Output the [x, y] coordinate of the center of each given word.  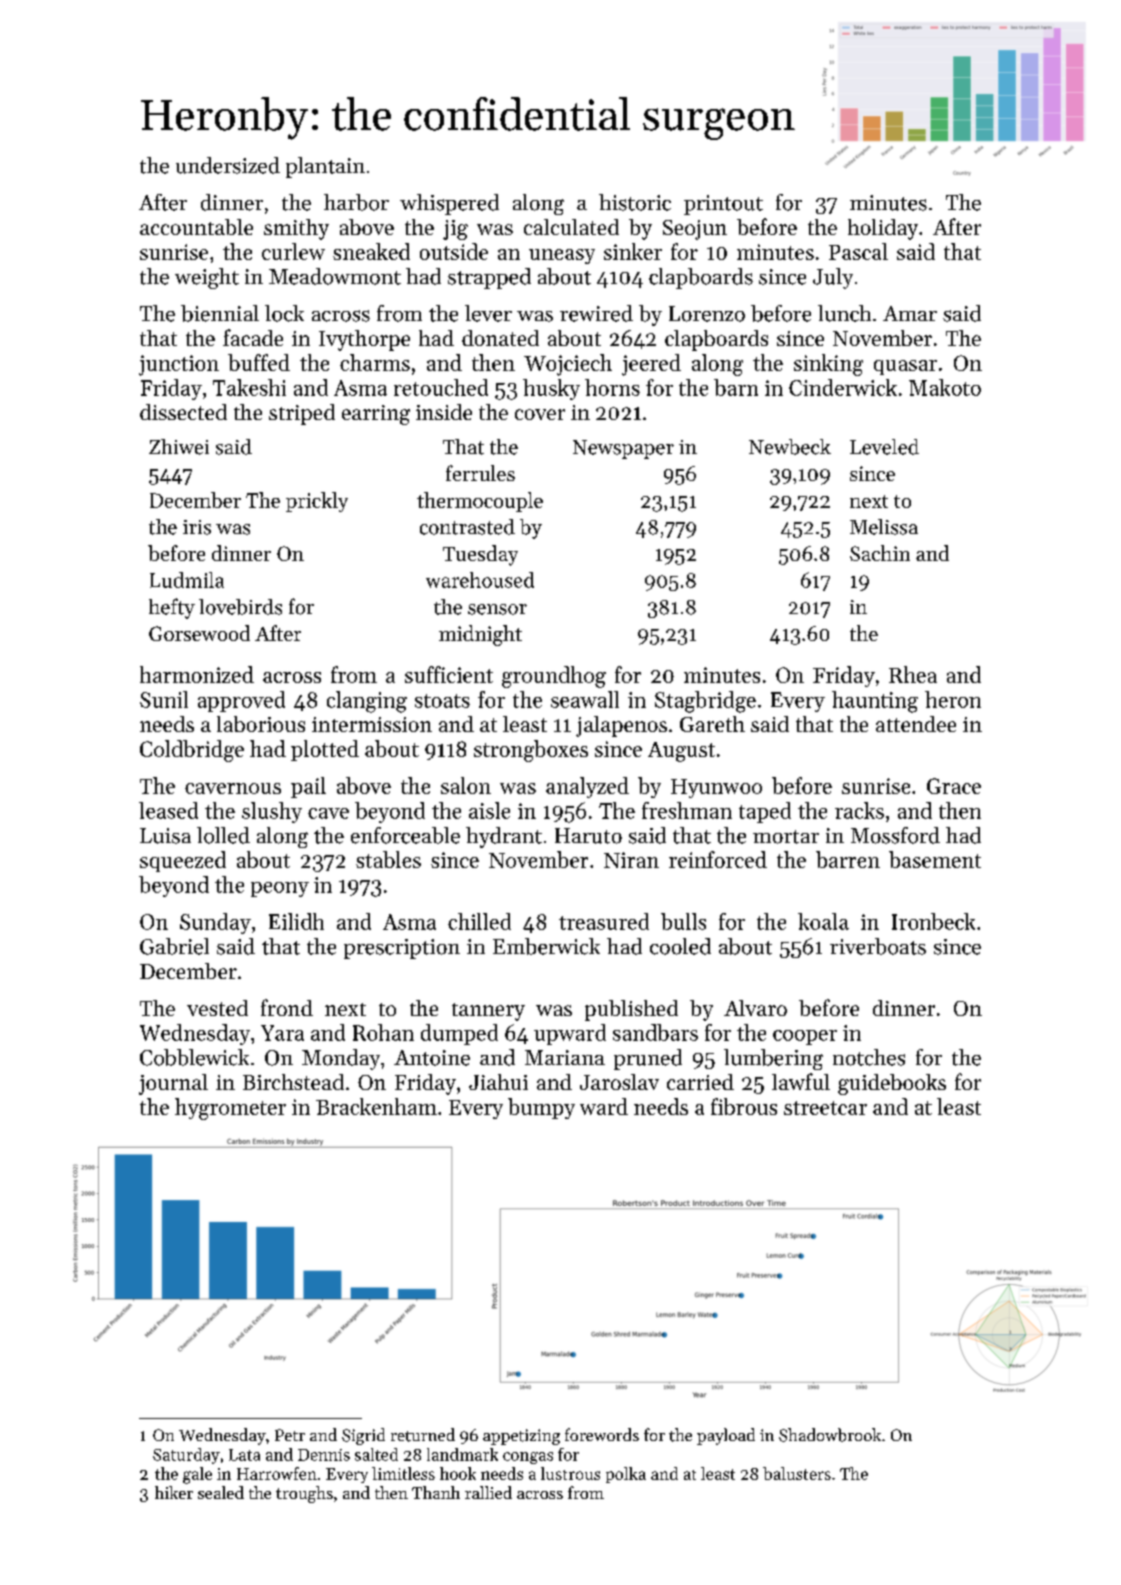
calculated [571, 227]
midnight [480, 635]
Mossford [895, 835]
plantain [325, 167]
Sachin [880, 553]
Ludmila [187, 580]
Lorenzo [707, 314]
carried [700, 1082]
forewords [602, 1434]
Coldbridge [192, 751]
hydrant [504, 837]
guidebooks [892, 1084]
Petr [290, 1435]
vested [217, 1008]
